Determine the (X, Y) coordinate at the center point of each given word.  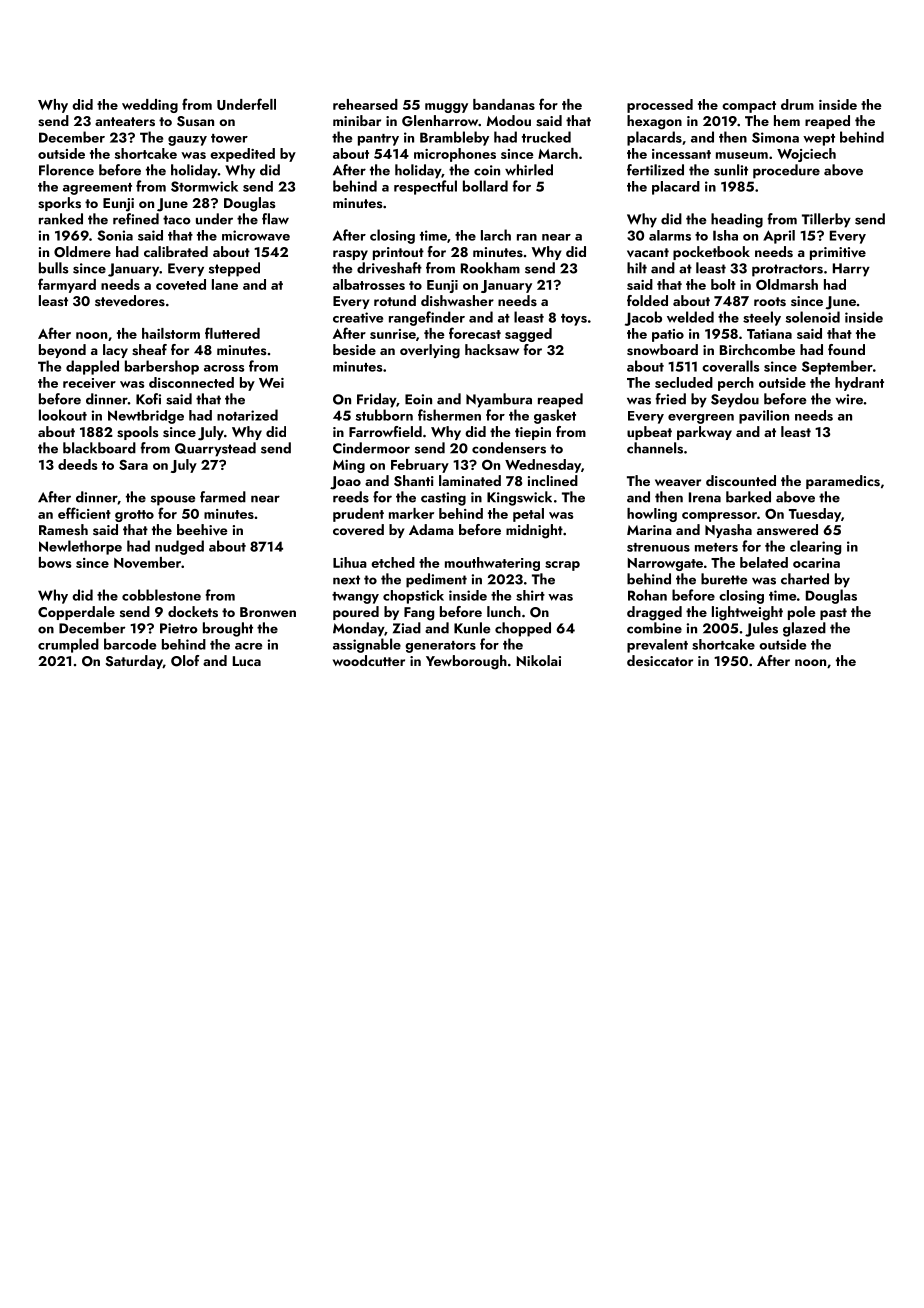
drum (797, 104)
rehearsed (365, 104)
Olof (185, 661)
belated (764, 562)
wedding (150, 106)
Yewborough (466, 662)
